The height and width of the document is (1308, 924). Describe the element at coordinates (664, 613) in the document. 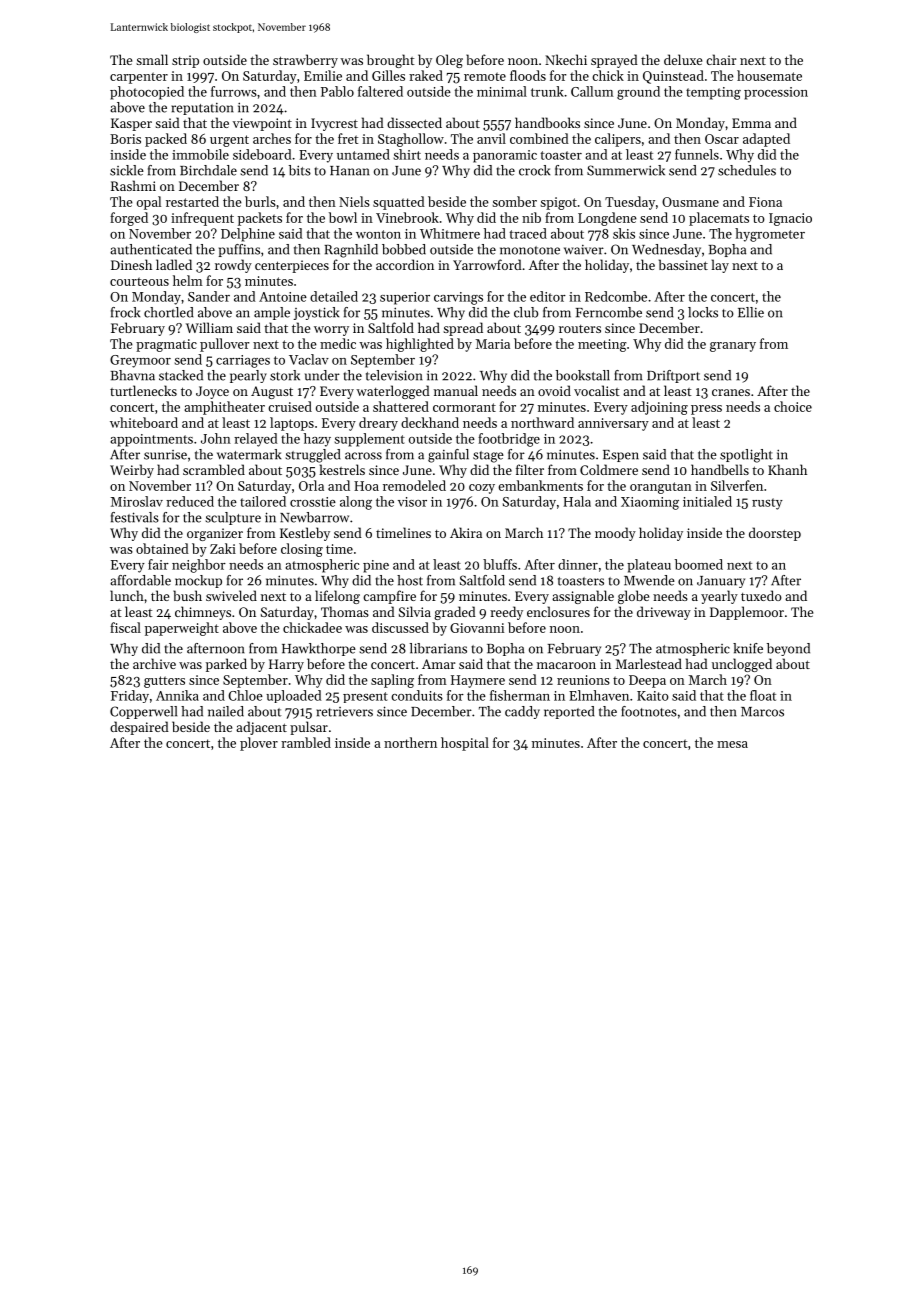

I see `driveway` at that location.
